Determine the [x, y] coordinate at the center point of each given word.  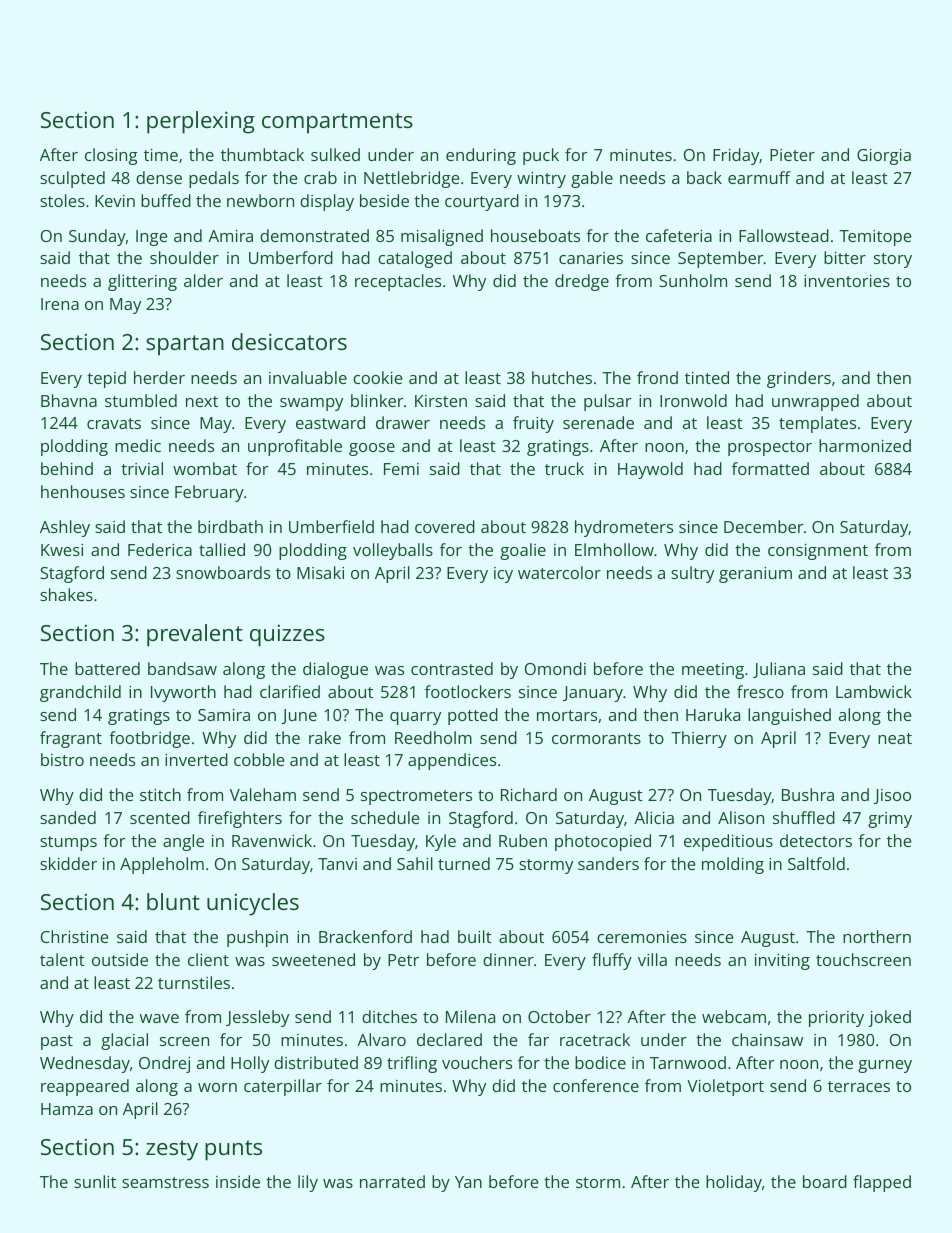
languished [789, 716]
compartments [337, 123]
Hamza [67, 1109]
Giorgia [884, 157]
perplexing [201, 122]
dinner [508, 959]
